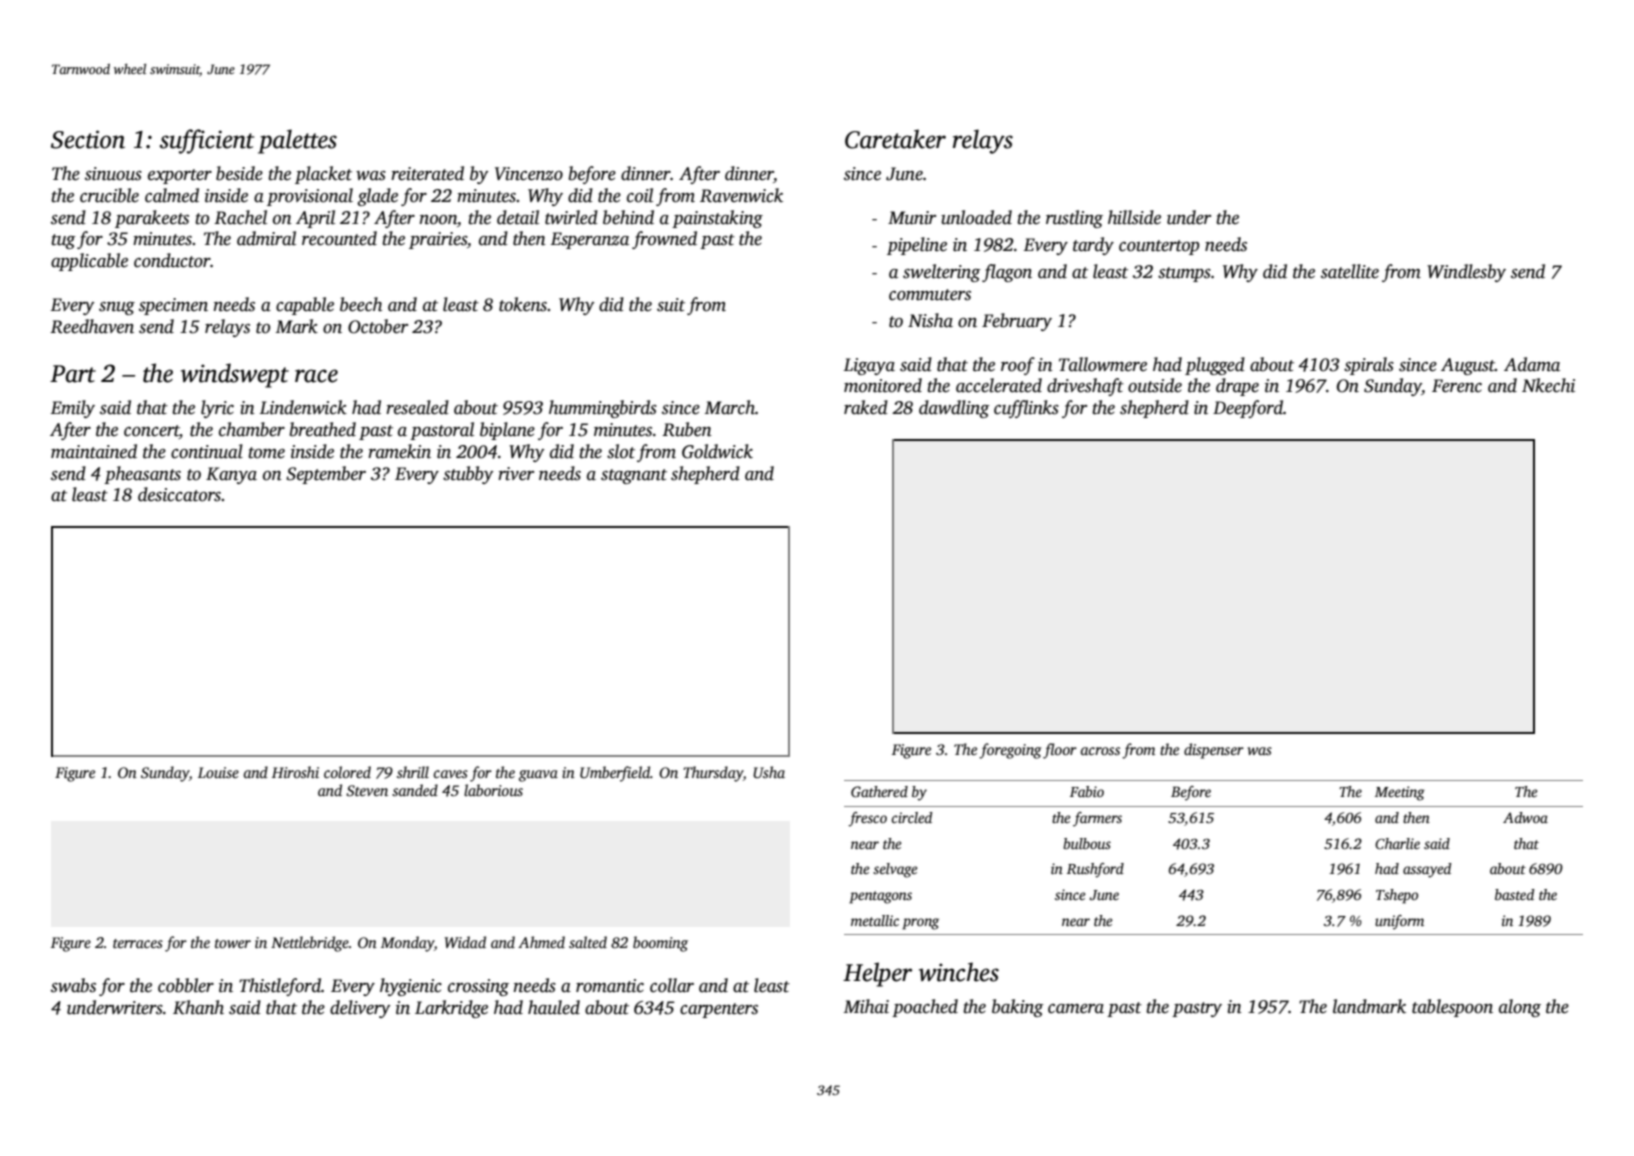  What do you see at coordinates (866, 1006) in the document?
I see `Mihai` at bounding box center [866, 1006].
